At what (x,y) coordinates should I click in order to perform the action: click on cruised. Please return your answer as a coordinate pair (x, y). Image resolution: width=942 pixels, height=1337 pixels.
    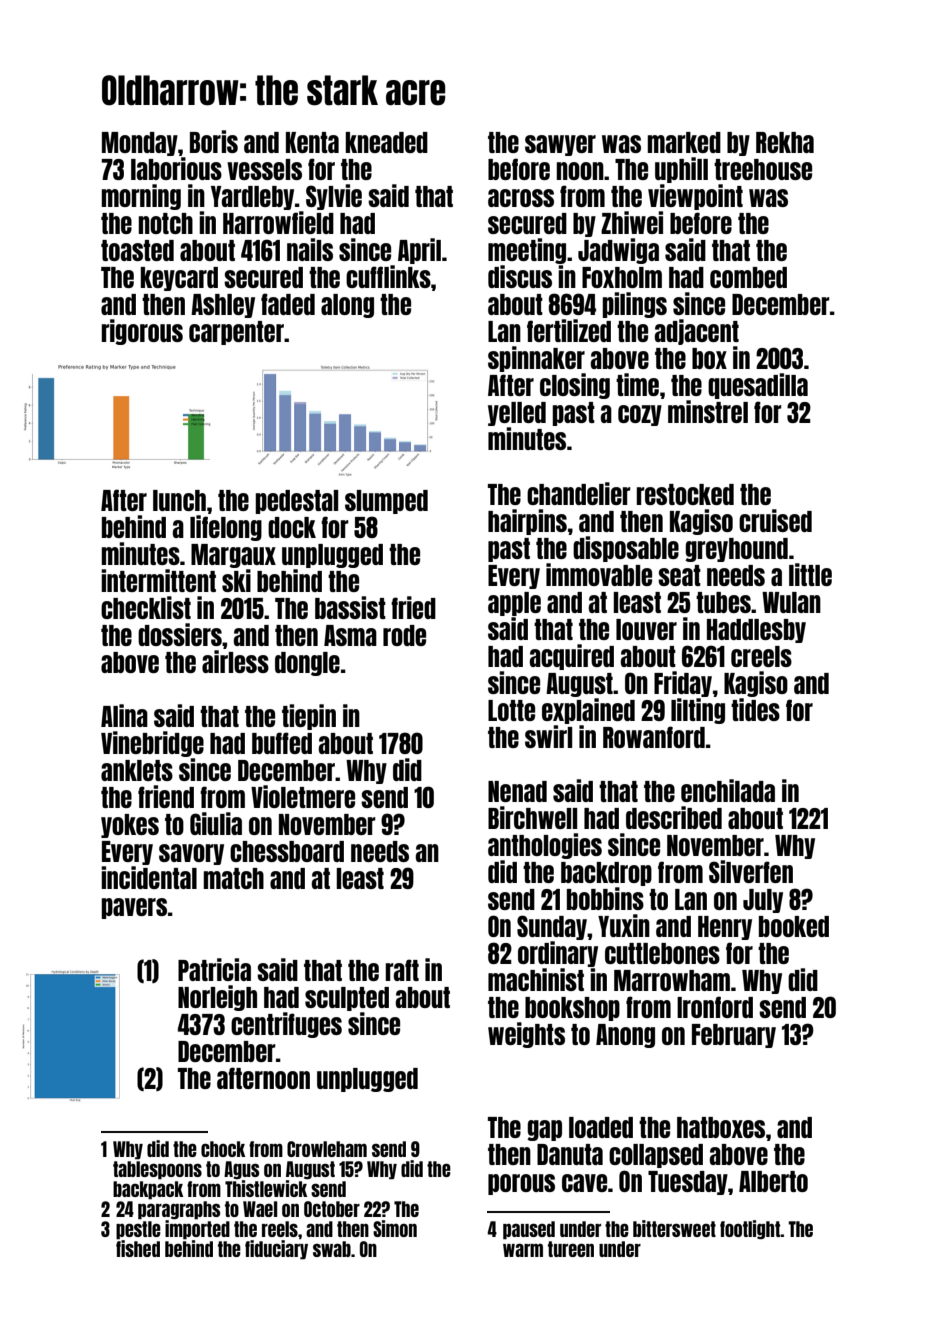
    Looking at the image, I should click on (775, 520).
